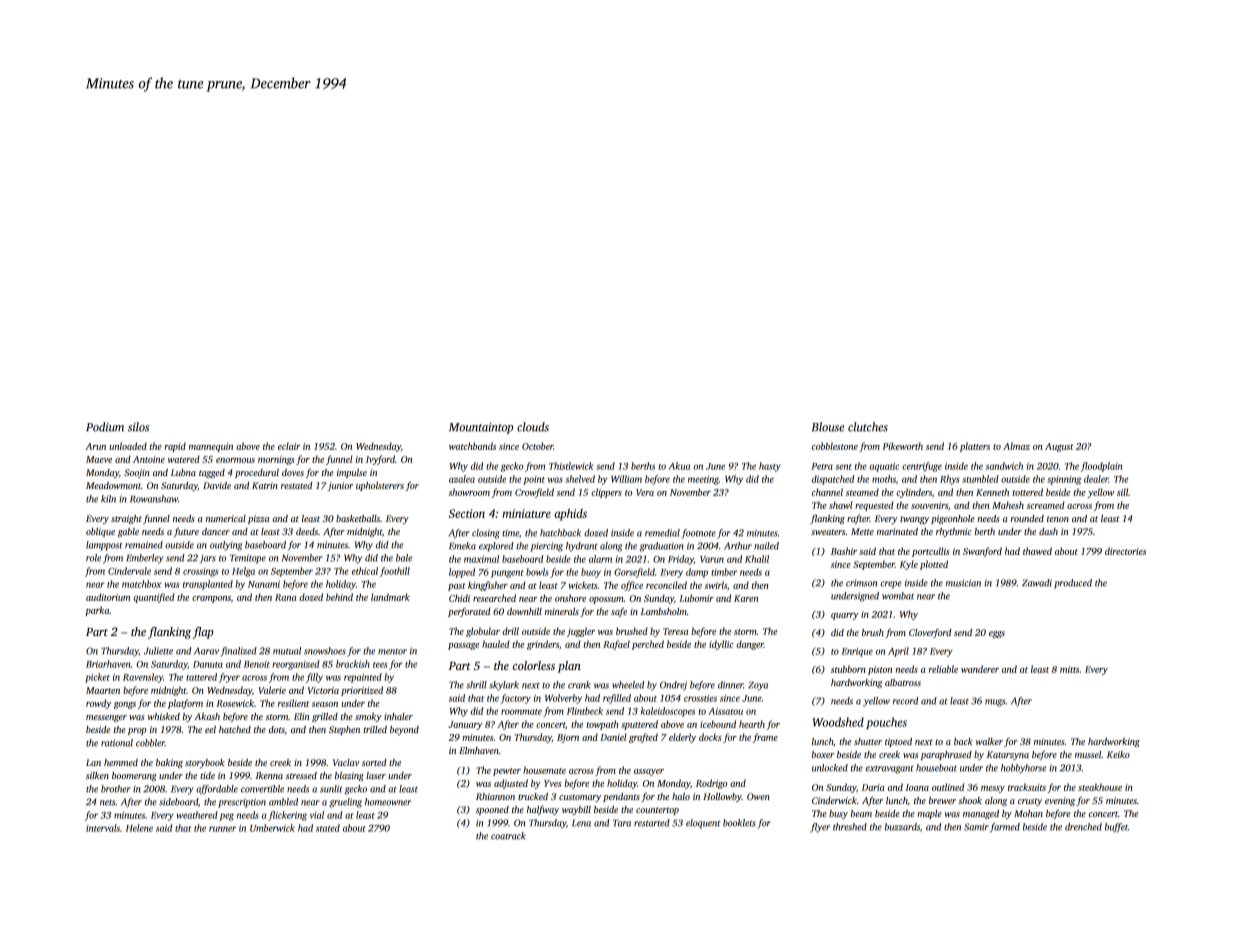 The image size is (1233, 952). I want to click on walker, so click(989, 741).
